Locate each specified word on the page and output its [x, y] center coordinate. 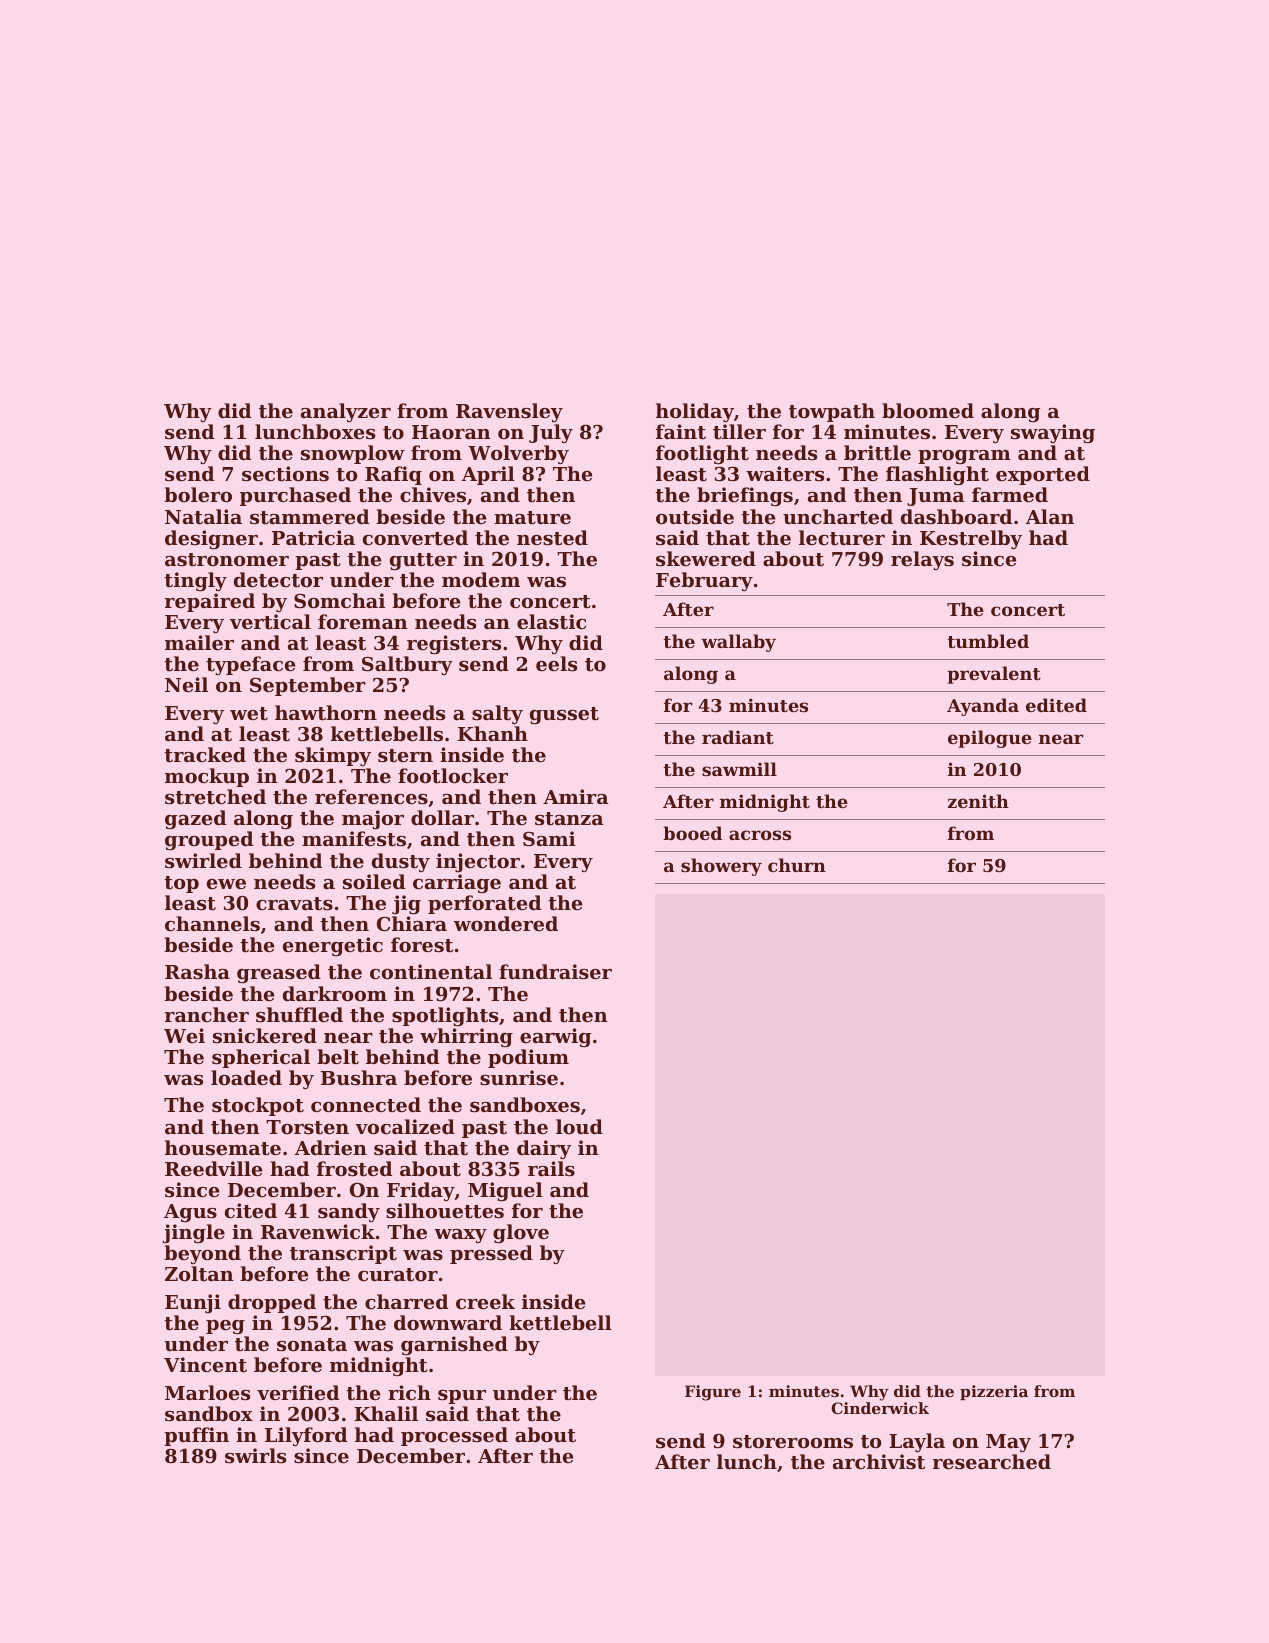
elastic [551, 622]
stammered [309, 517]
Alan [1050, 516]
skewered [706, 559]
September [308, 686]
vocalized [405, 1127]
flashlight [937, 476]
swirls [255, 1456]
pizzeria [994, 1392]
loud [579, 1126]
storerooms [793, 1442]
